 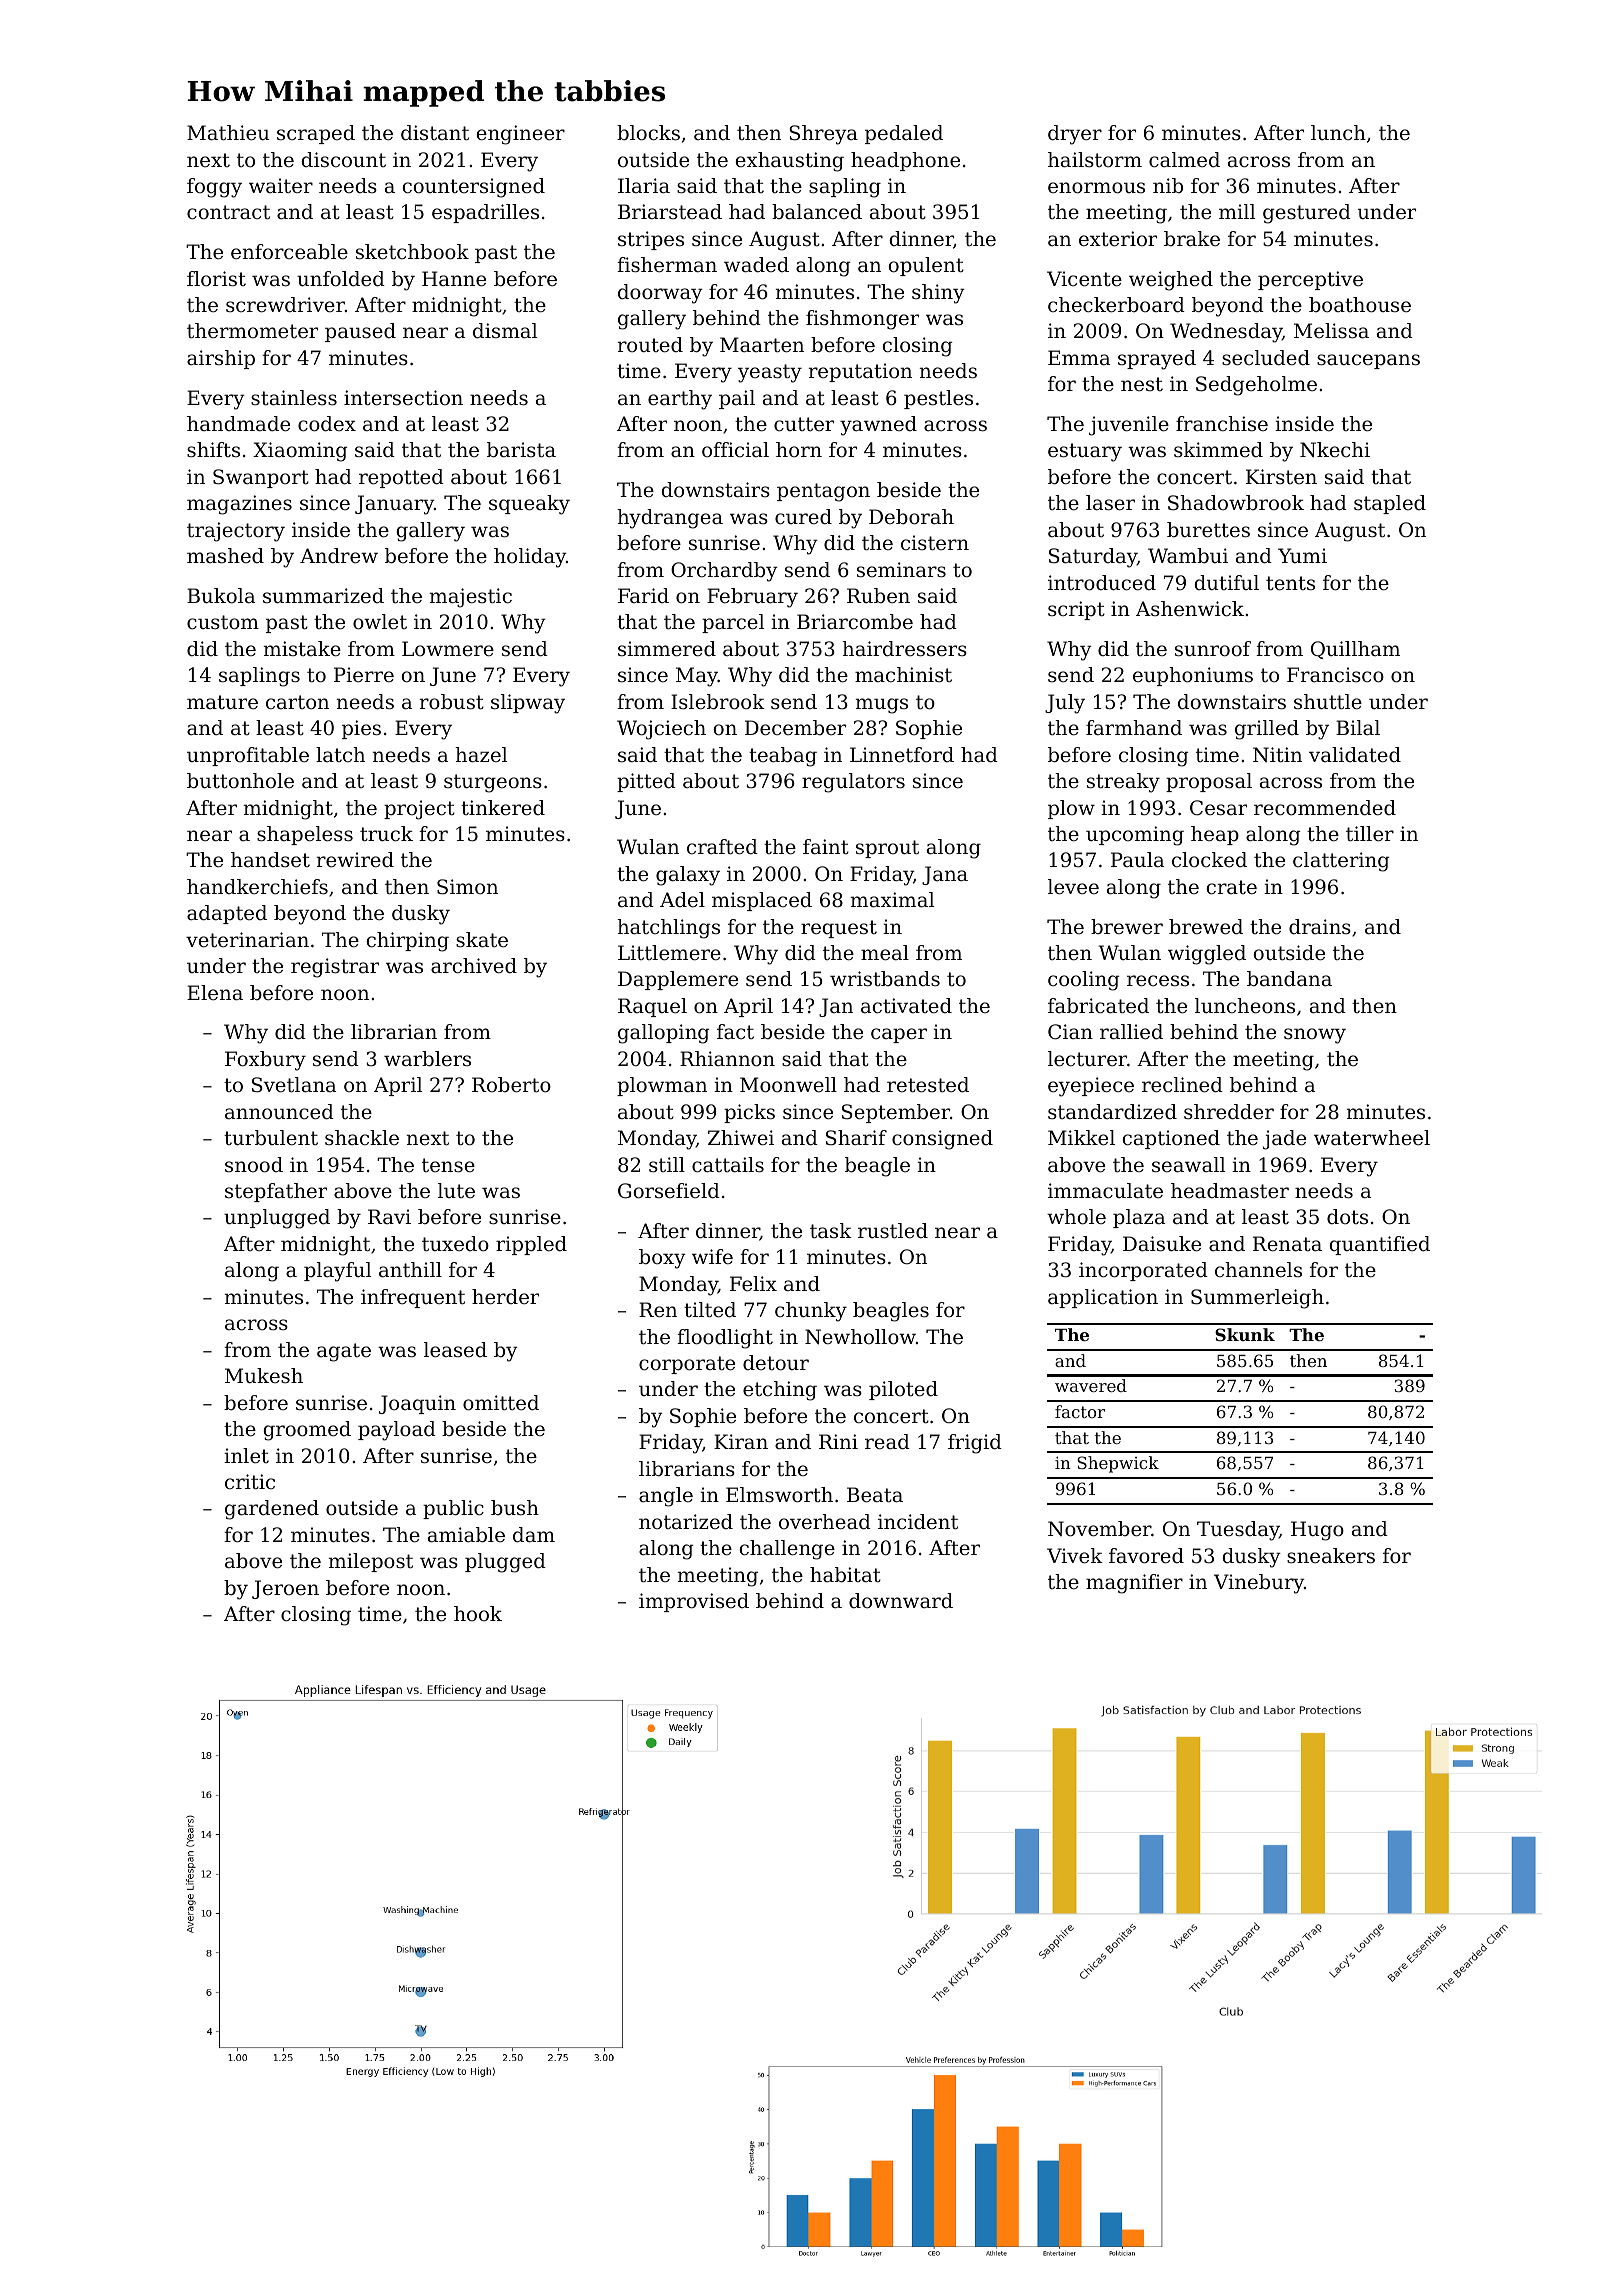 What do you see at coordinates (478, 1613) in the screenshot?
I see `hook` at bounding box center [478, 1613].
